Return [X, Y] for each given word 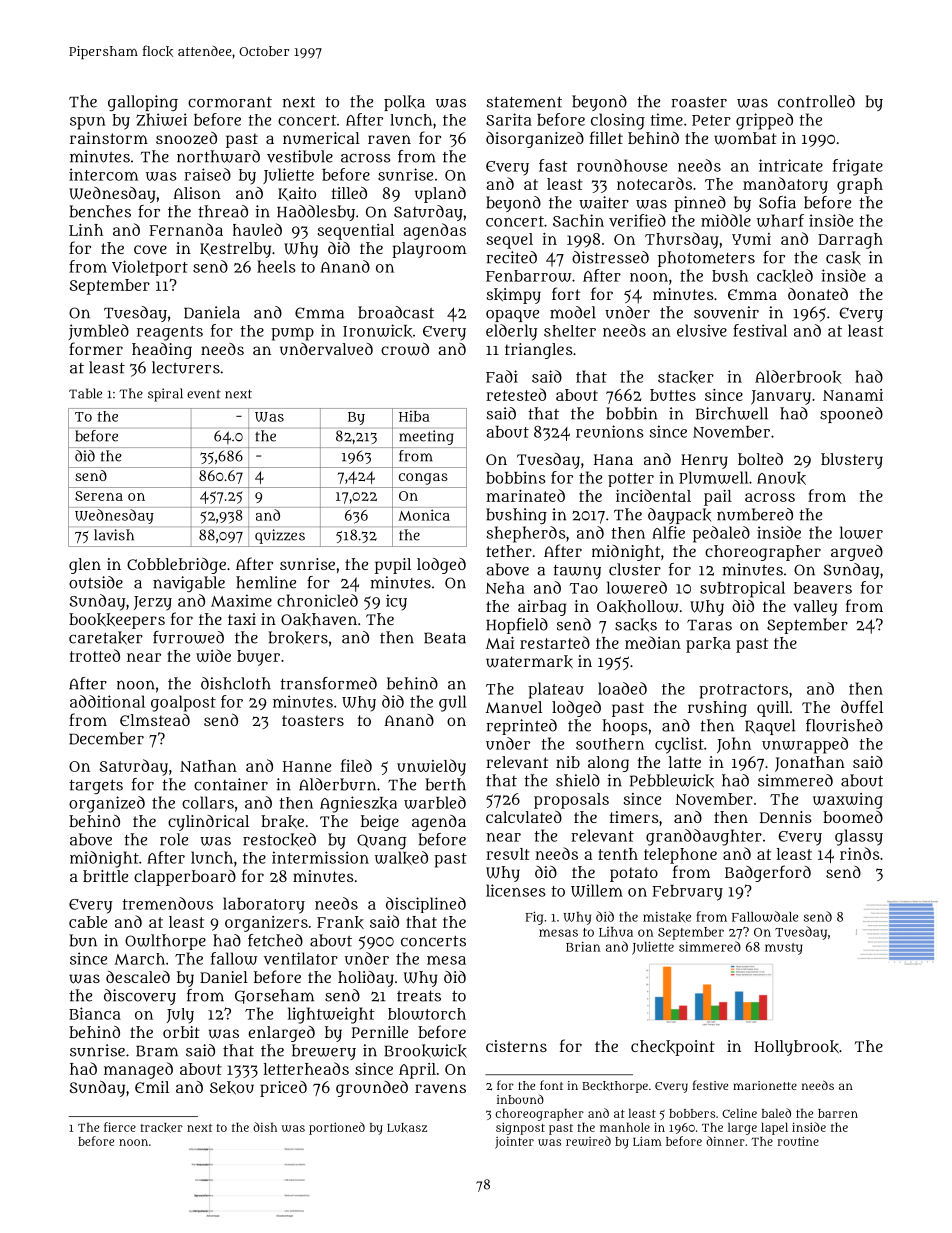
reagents [170, 333]
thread [223, 211]
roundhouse [622, 165]
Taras [709, 625]
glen [85, 566]
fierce [120, 1127]
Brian [583, 947]
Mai [500, 643]
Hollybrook [796, 1048]
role [174, 839]
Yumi [751, 239]
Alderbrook [798, 377]
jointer [514, 1143]
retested [516, 394]
